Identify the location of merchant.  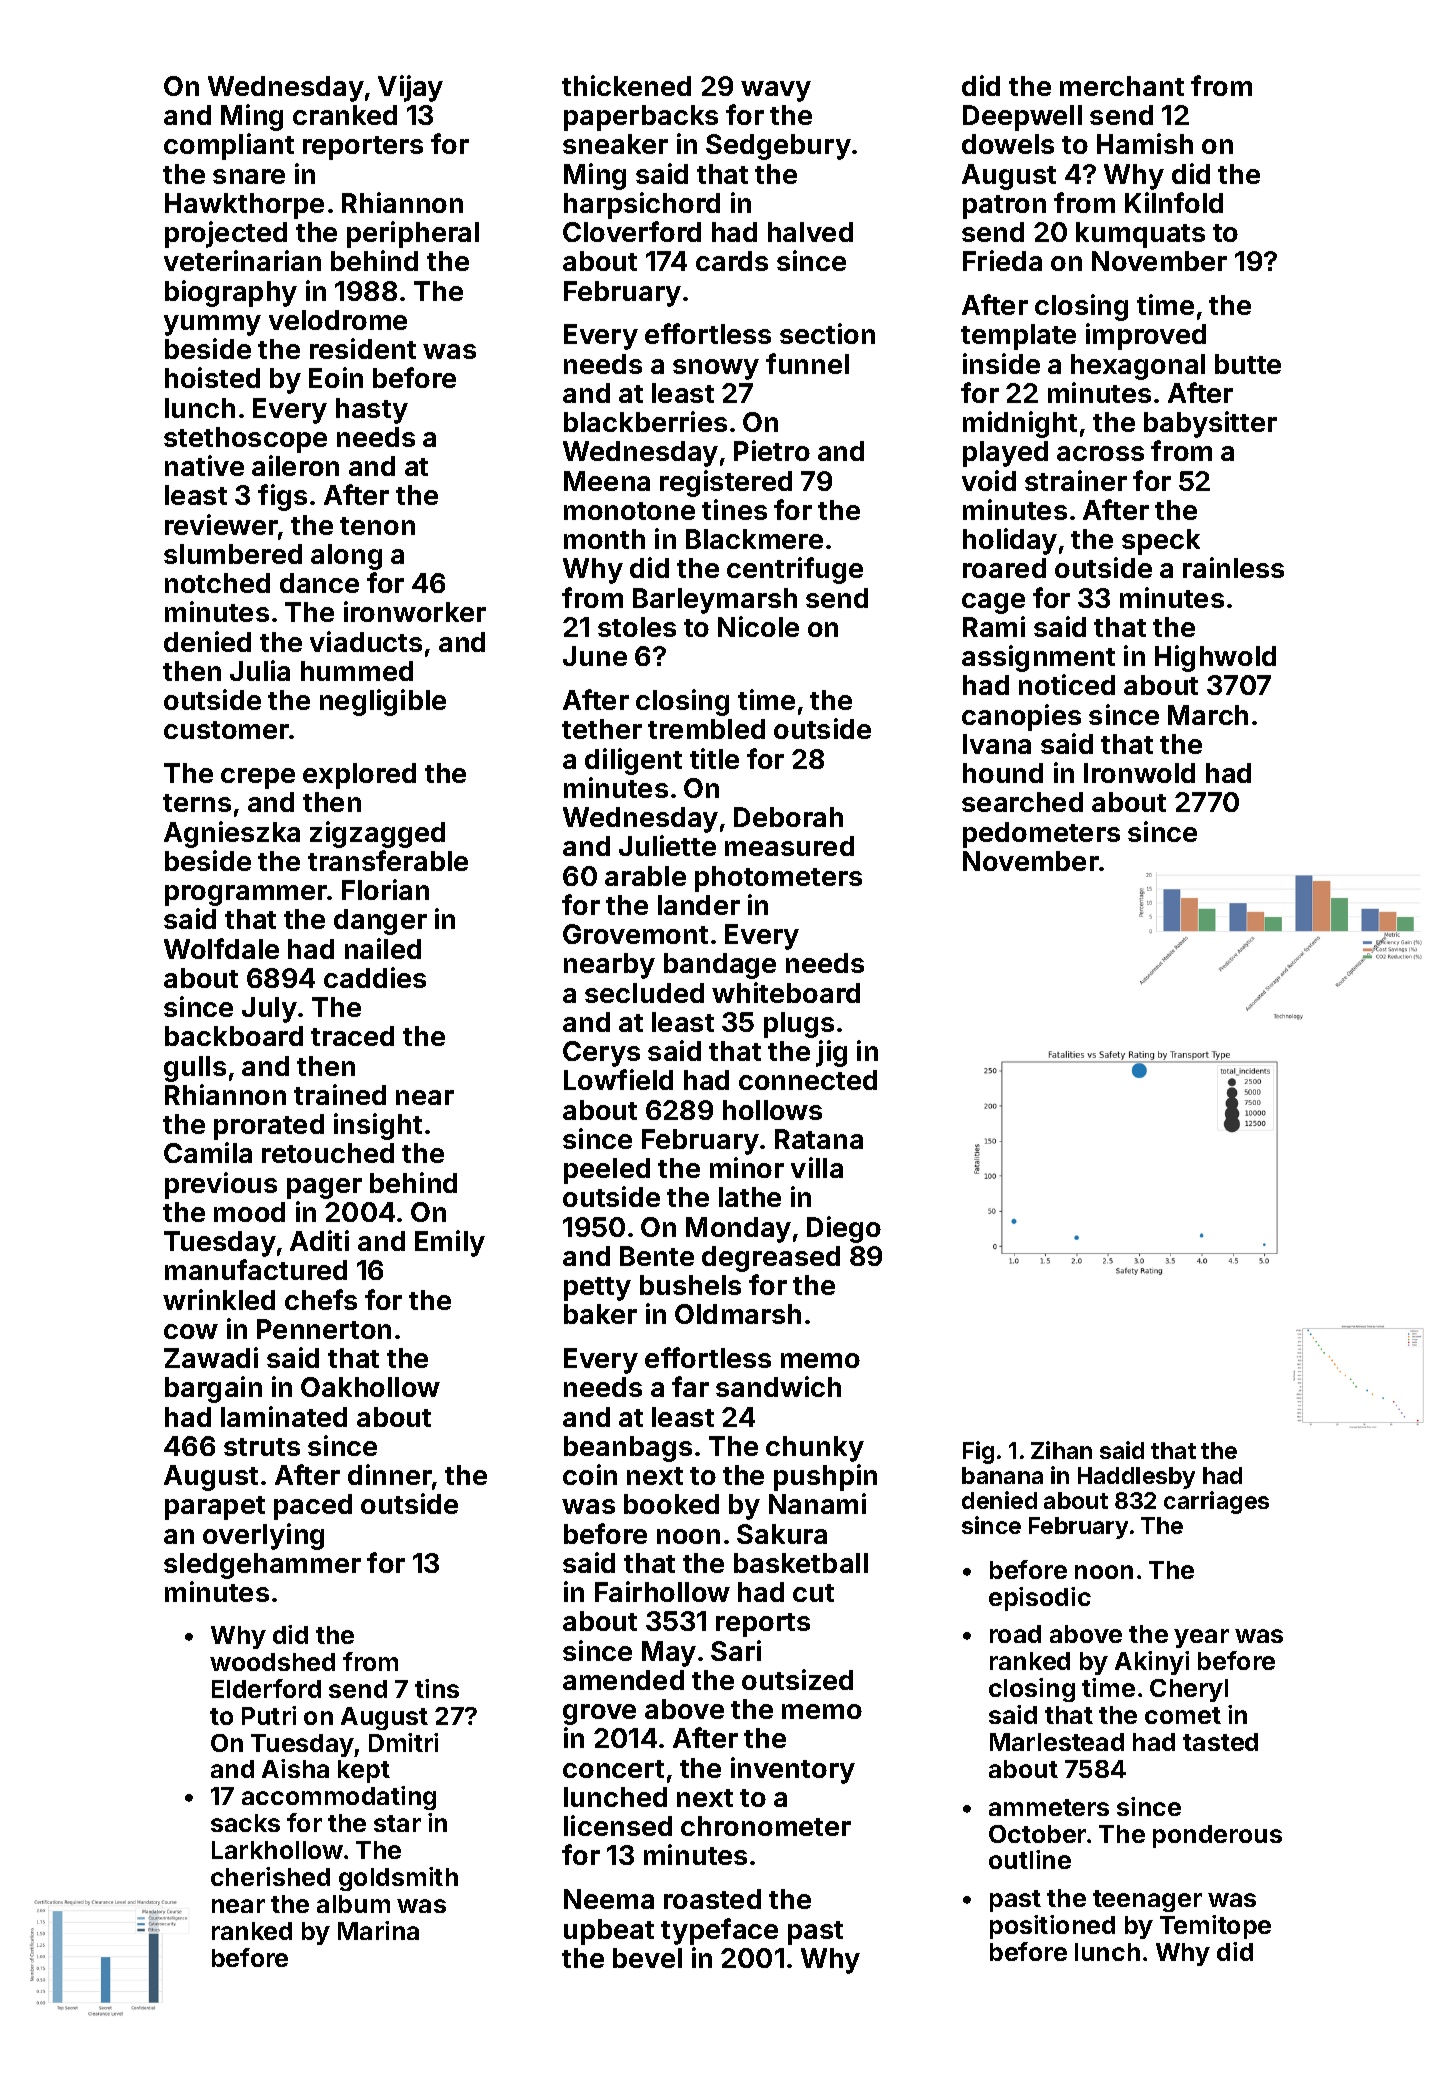
(1122, 86).
